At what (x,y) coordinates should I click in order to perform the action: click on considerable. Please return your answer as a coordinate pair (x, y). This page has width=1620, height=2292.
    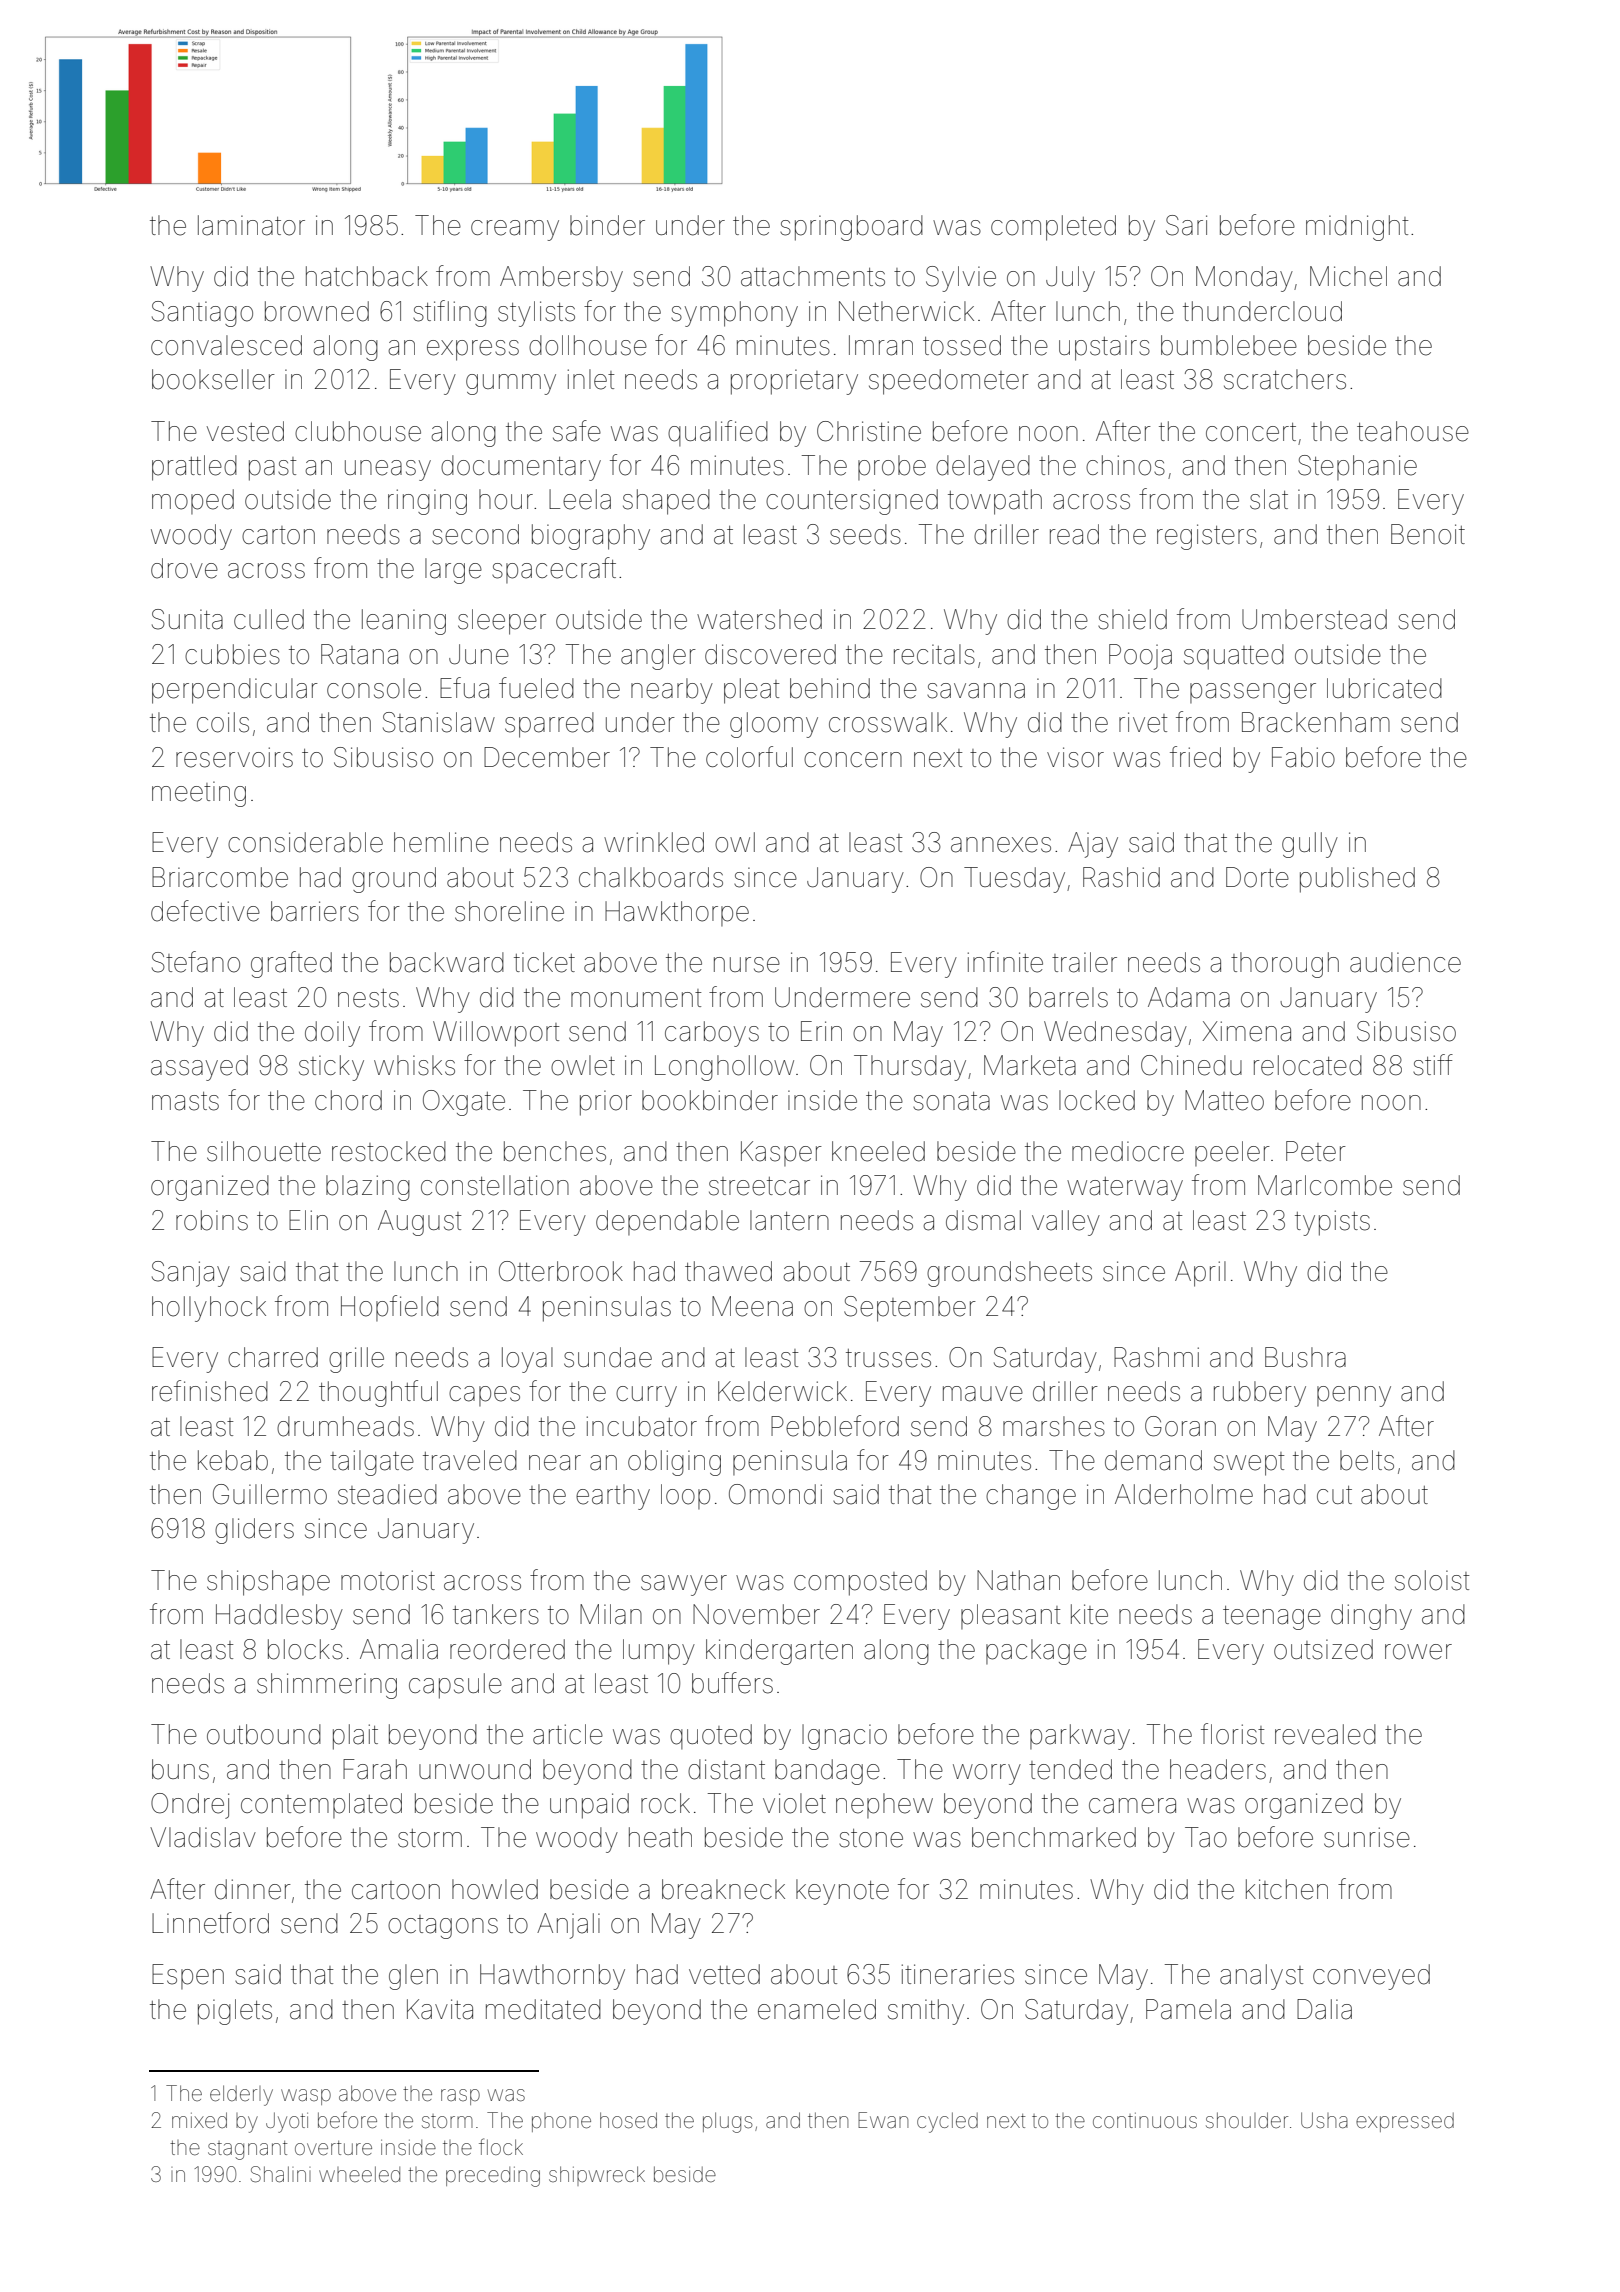
    Looking at the image, I should click on (305, 842).
